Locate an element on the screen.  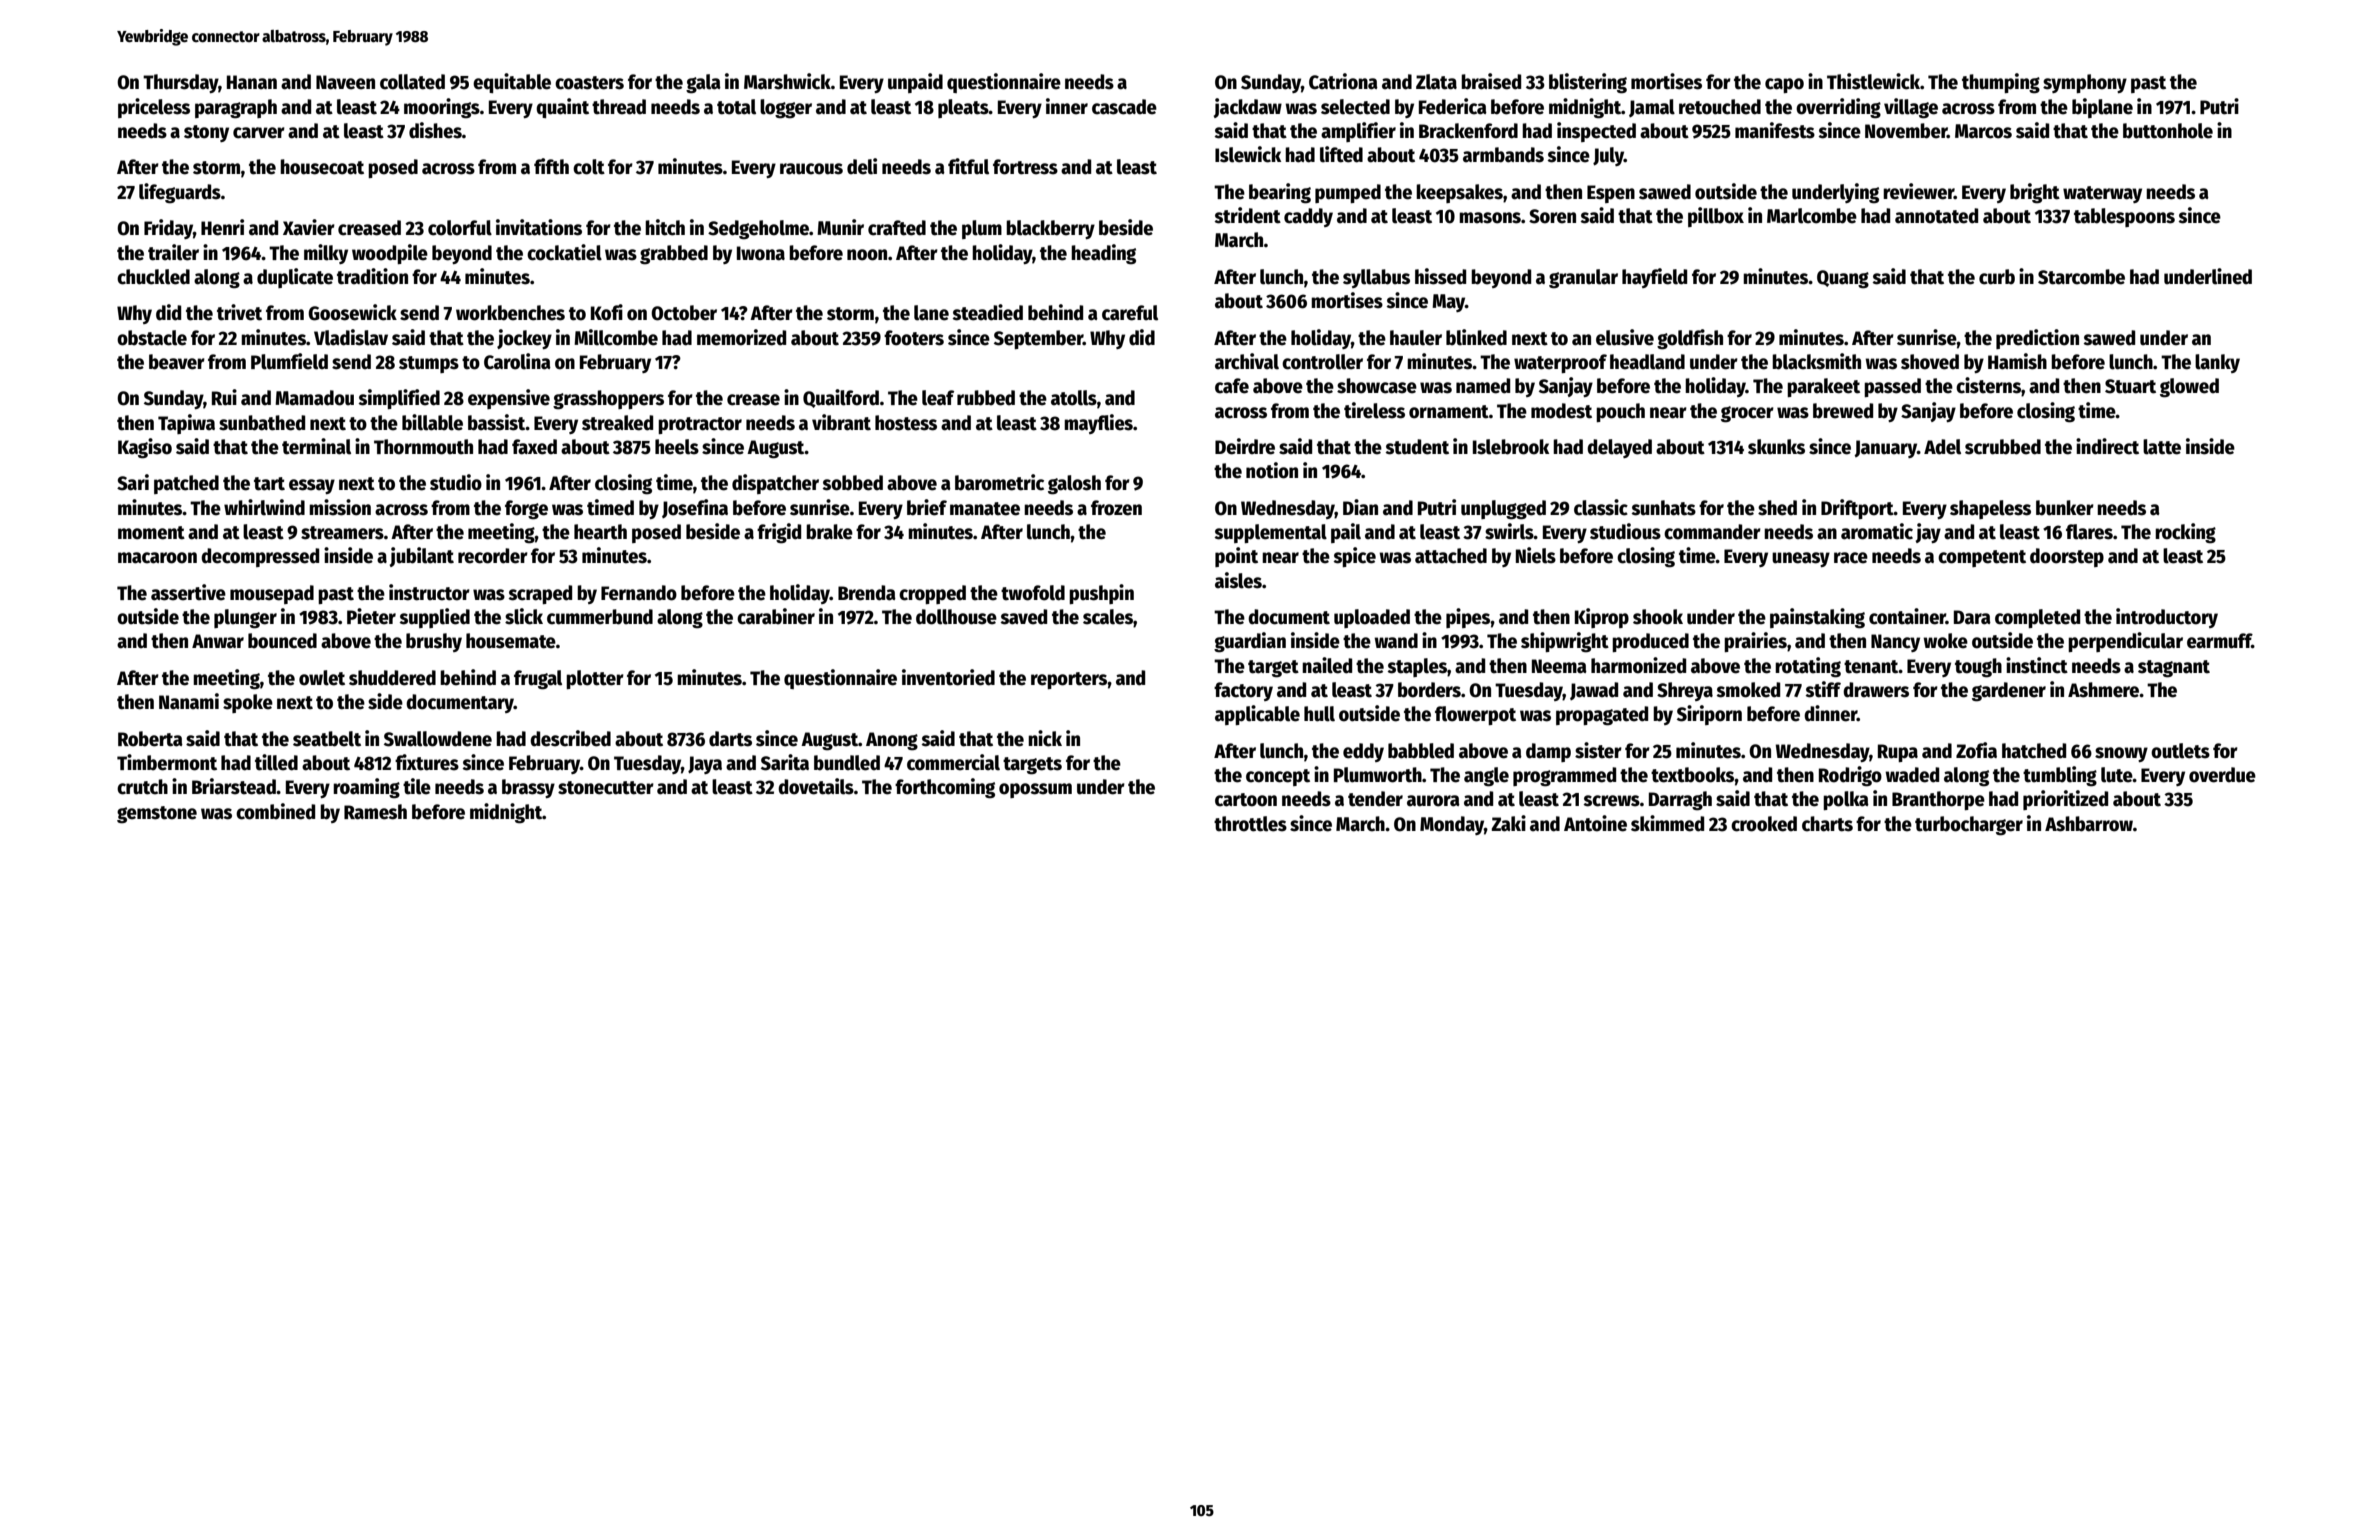
tradition is located at coordinates (372, 276).
